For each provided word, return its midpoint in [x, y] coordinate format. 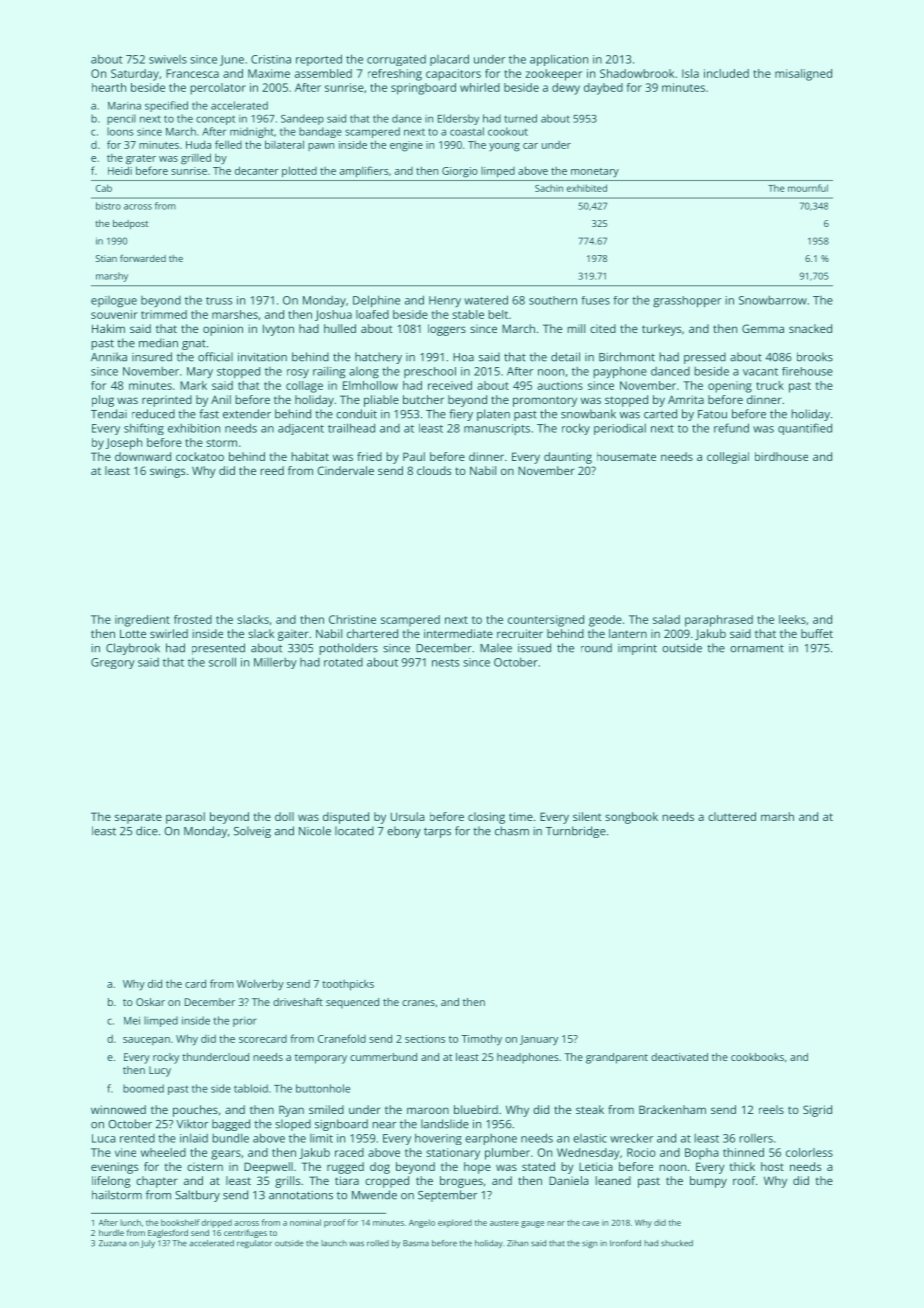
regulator [254, 1244]
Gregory [113, 663]
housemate [626, 456]
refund [731, 428]
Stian [106, 258]
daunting [568, 458]
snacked [810, 328]
